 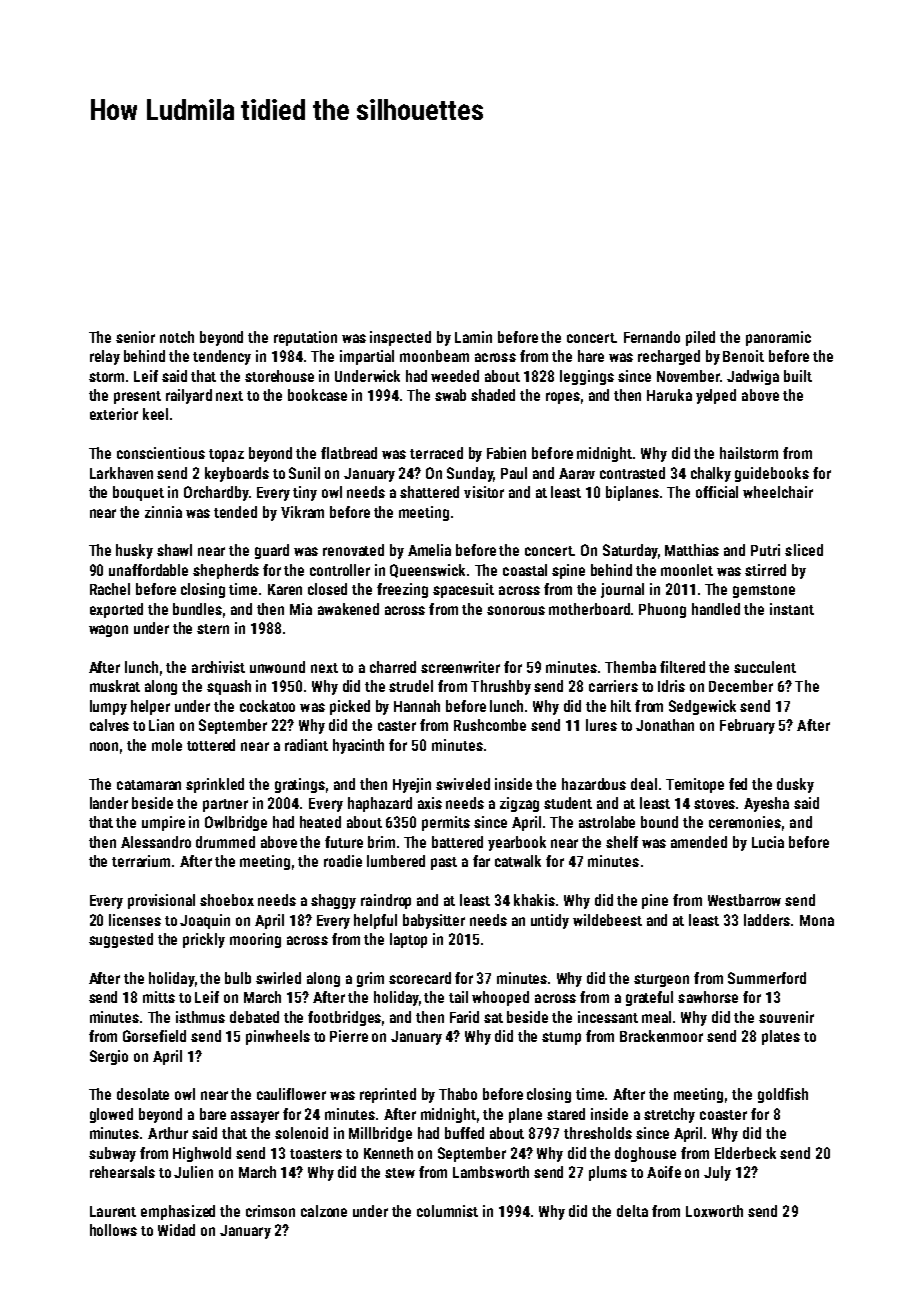 What do you see at coordinates (112, 1154) in the screenshot?
I see `subway` at bounding box center [112, 1154].
